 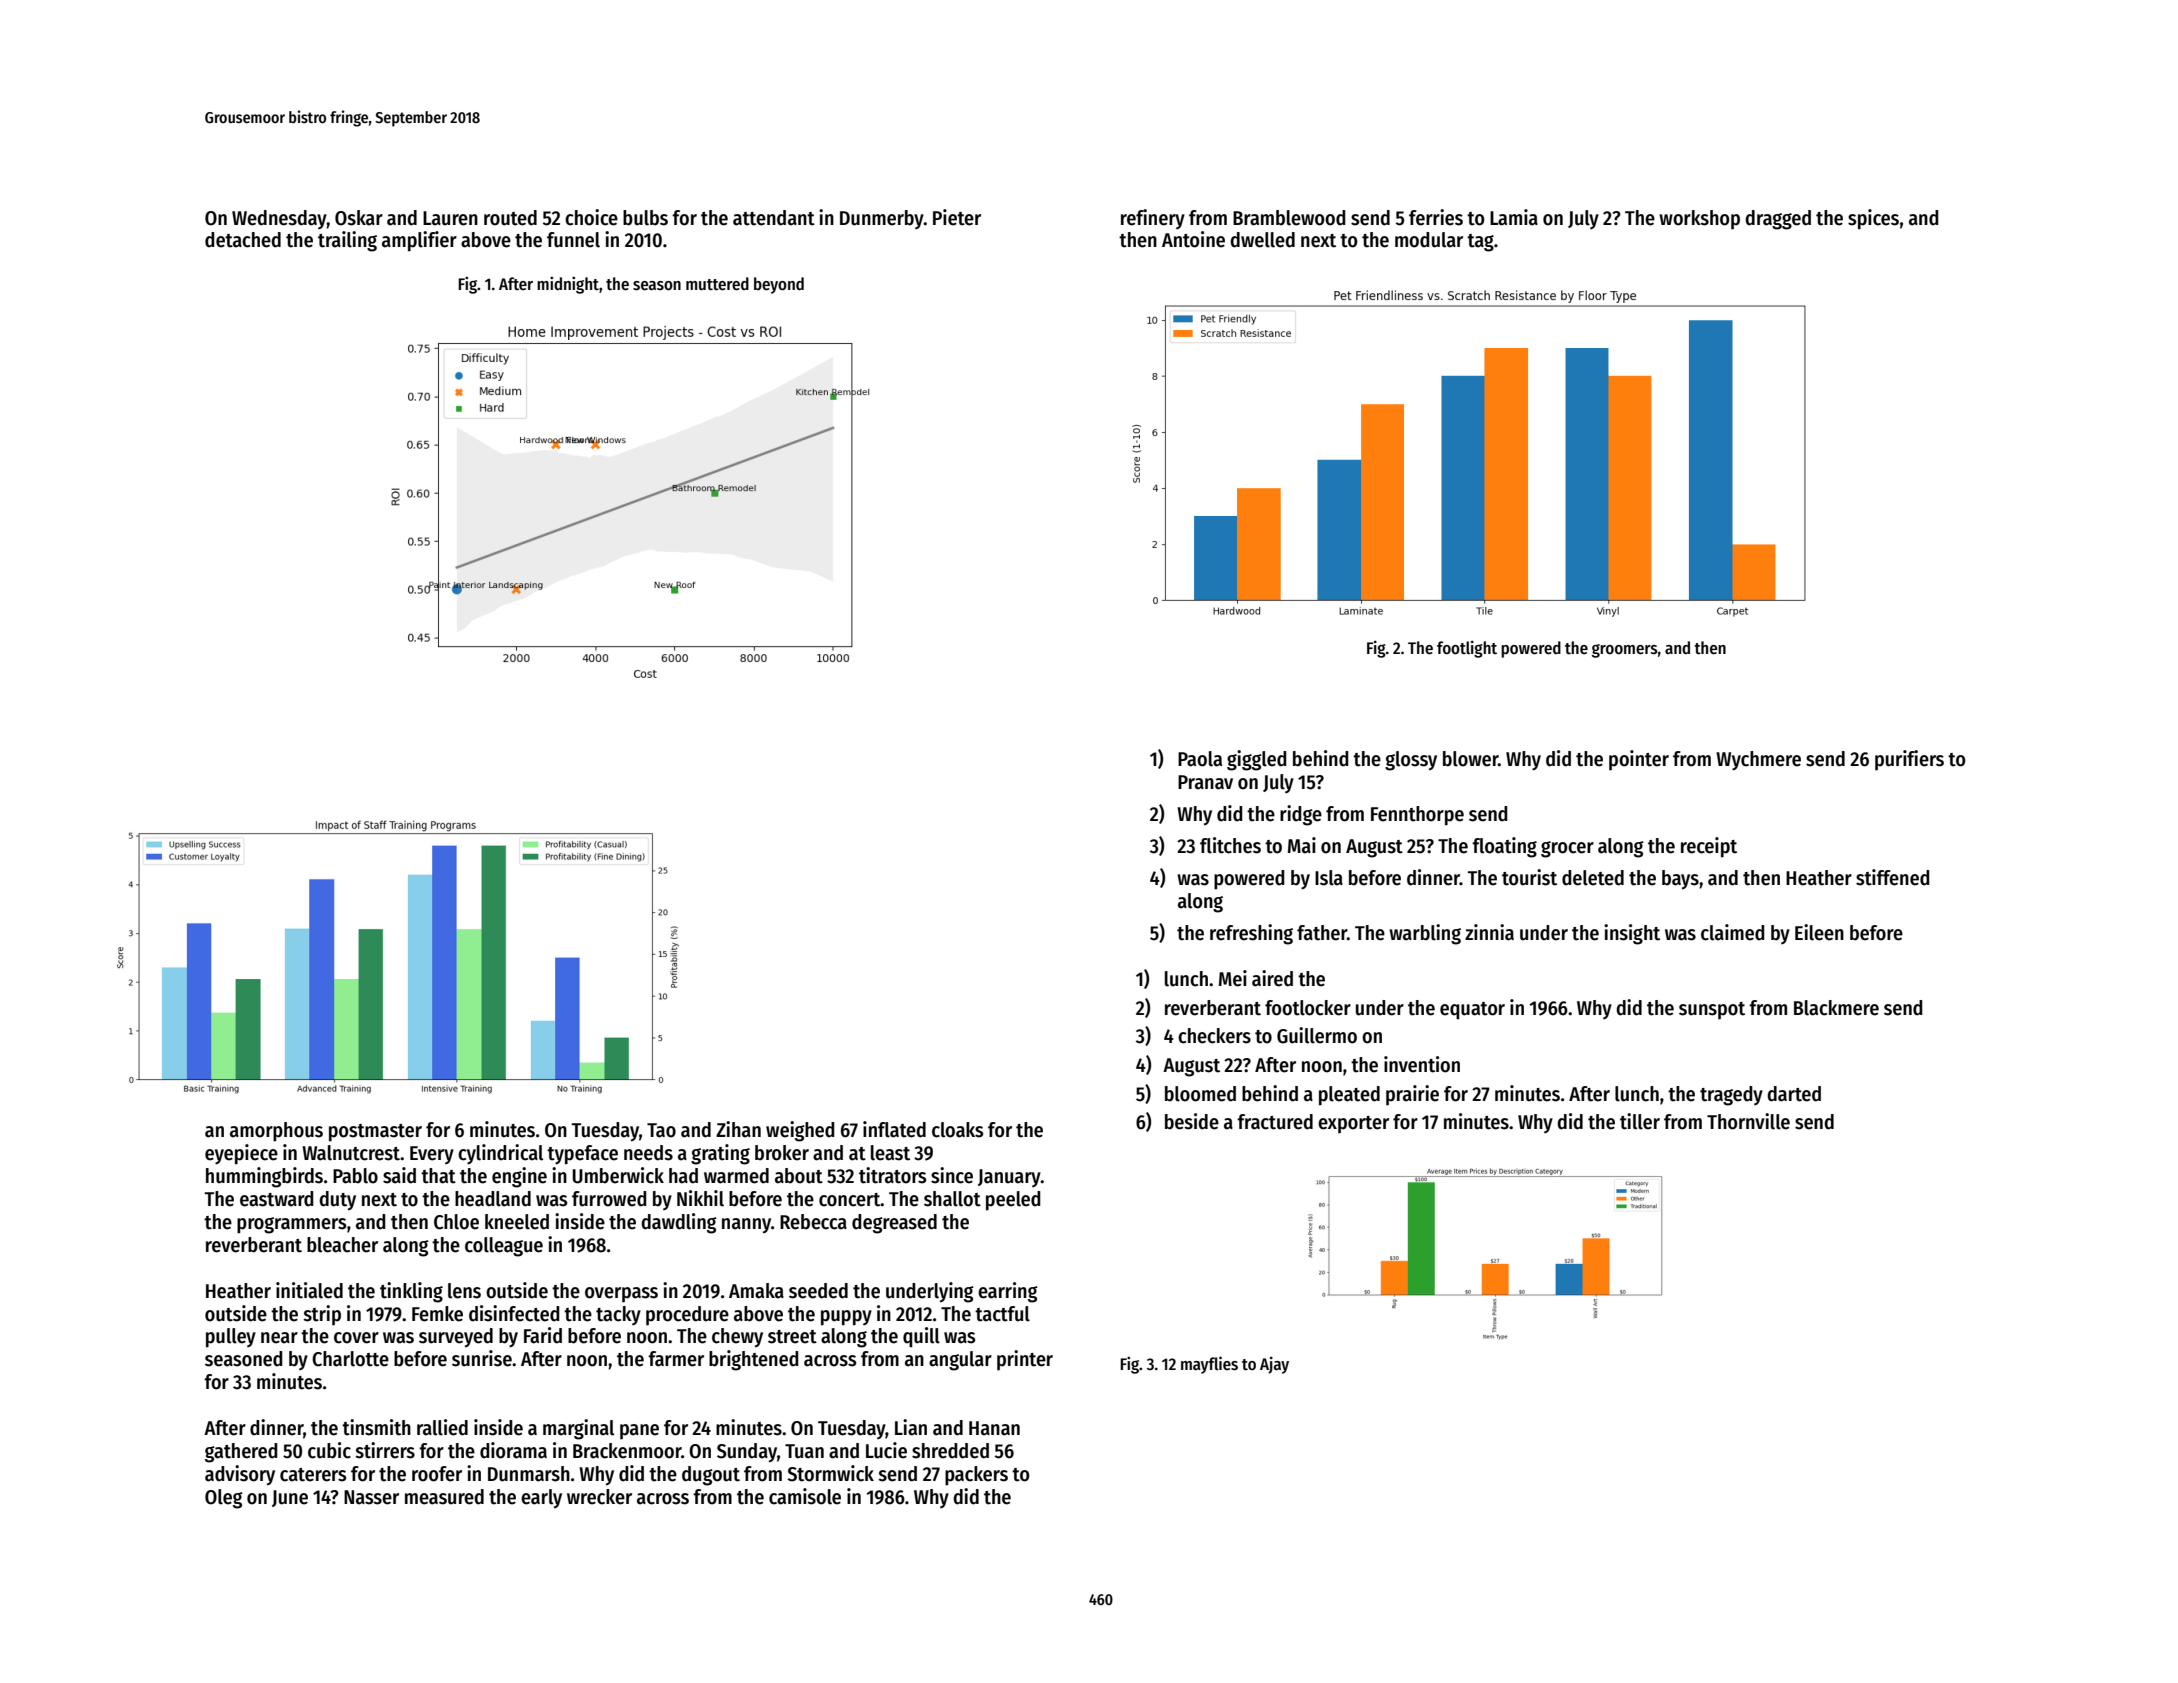 I want to click on Oskar, so click(x=359, y=218).
